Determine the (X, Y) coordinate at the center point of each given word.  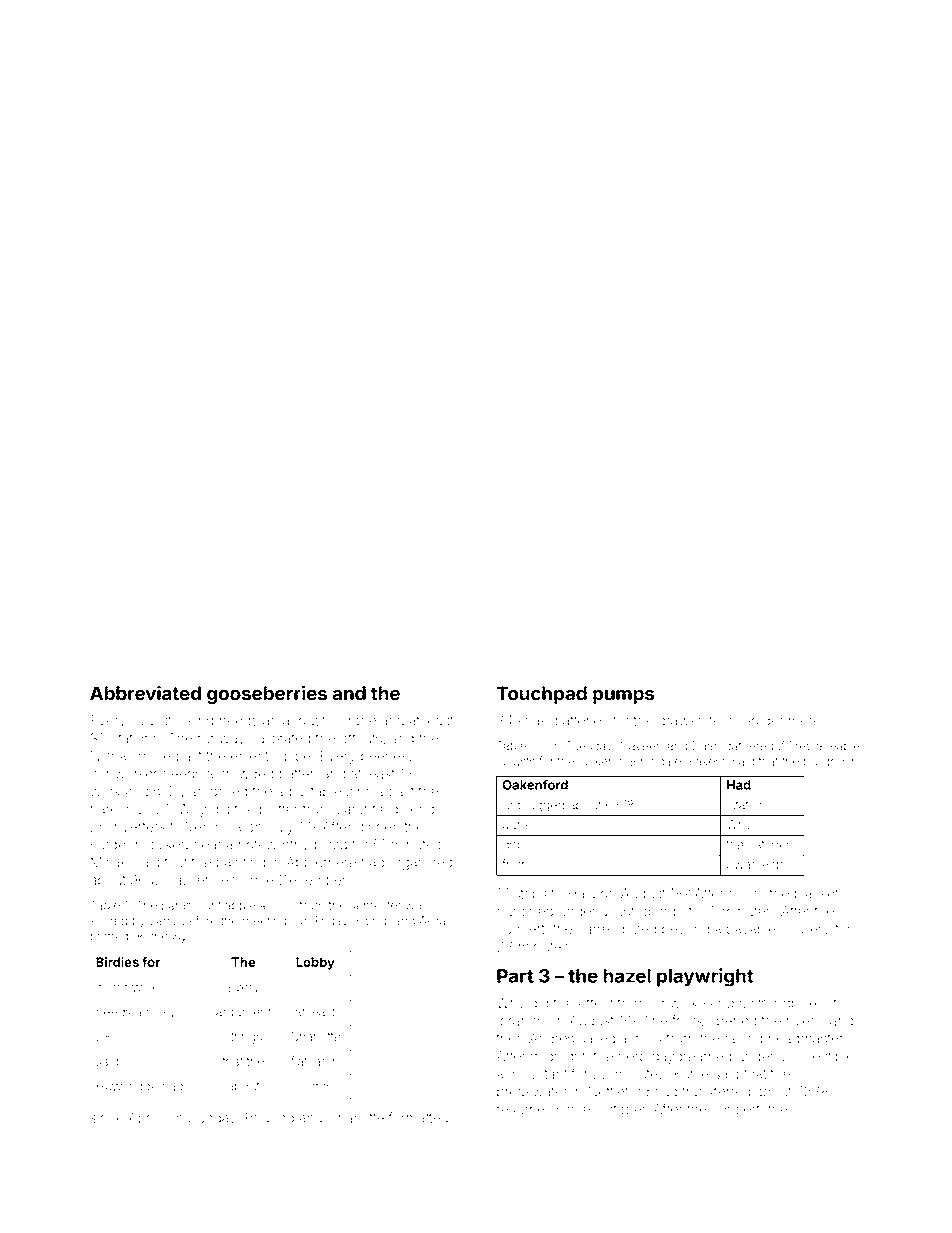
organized (421, 864)
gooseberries (267, 695)
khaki (533, 720)
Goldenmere (780, 720)
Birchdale (655, 761)
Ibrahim (520, 1020)
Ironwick (134, 987)
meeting (264, 922)
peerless (388, 757)
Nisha (108, 756)
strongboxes (790, 1004)
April (142, 1119)
